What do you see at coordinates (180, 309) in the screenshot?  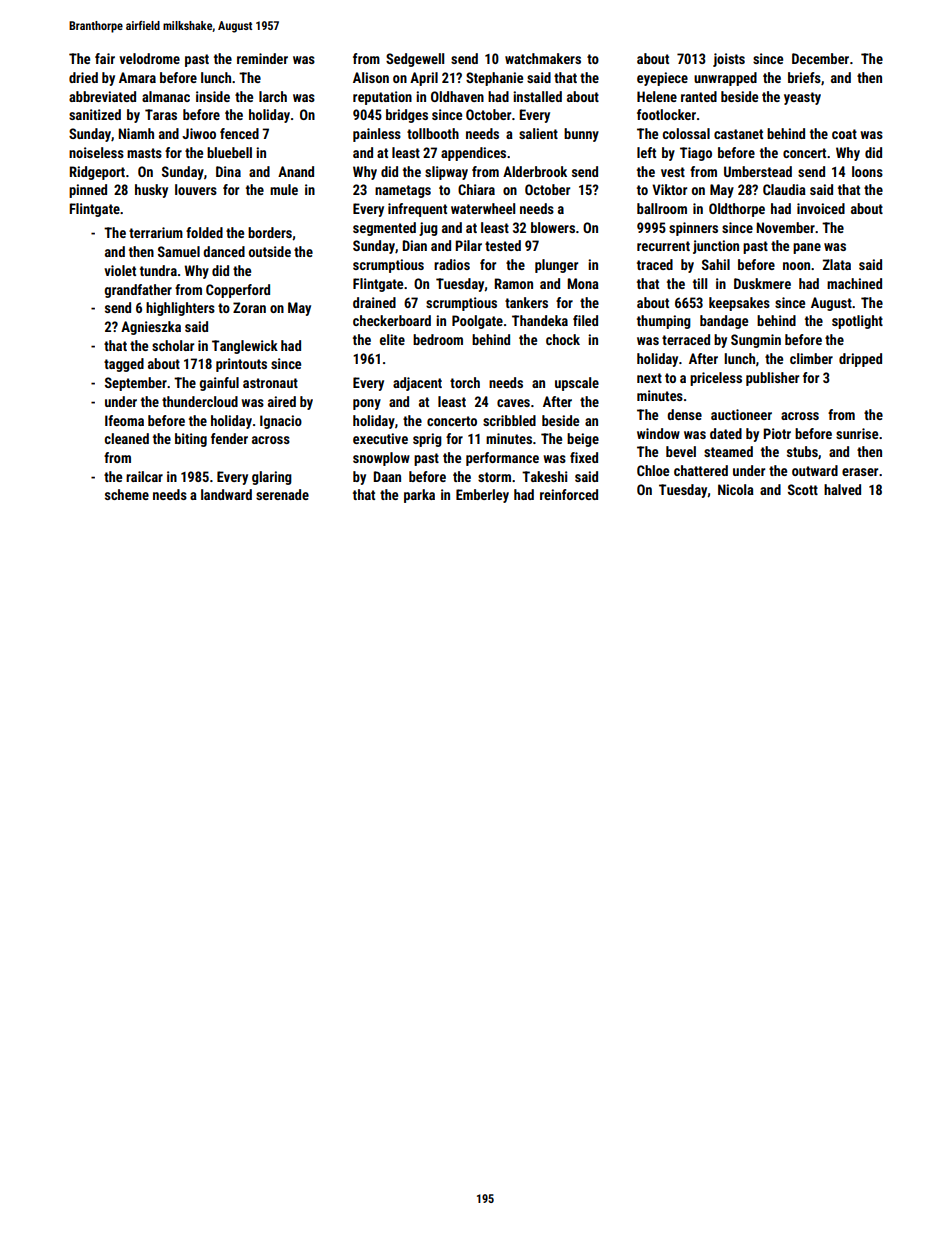 I see `highlighters` at bounding box center [180, 309].
